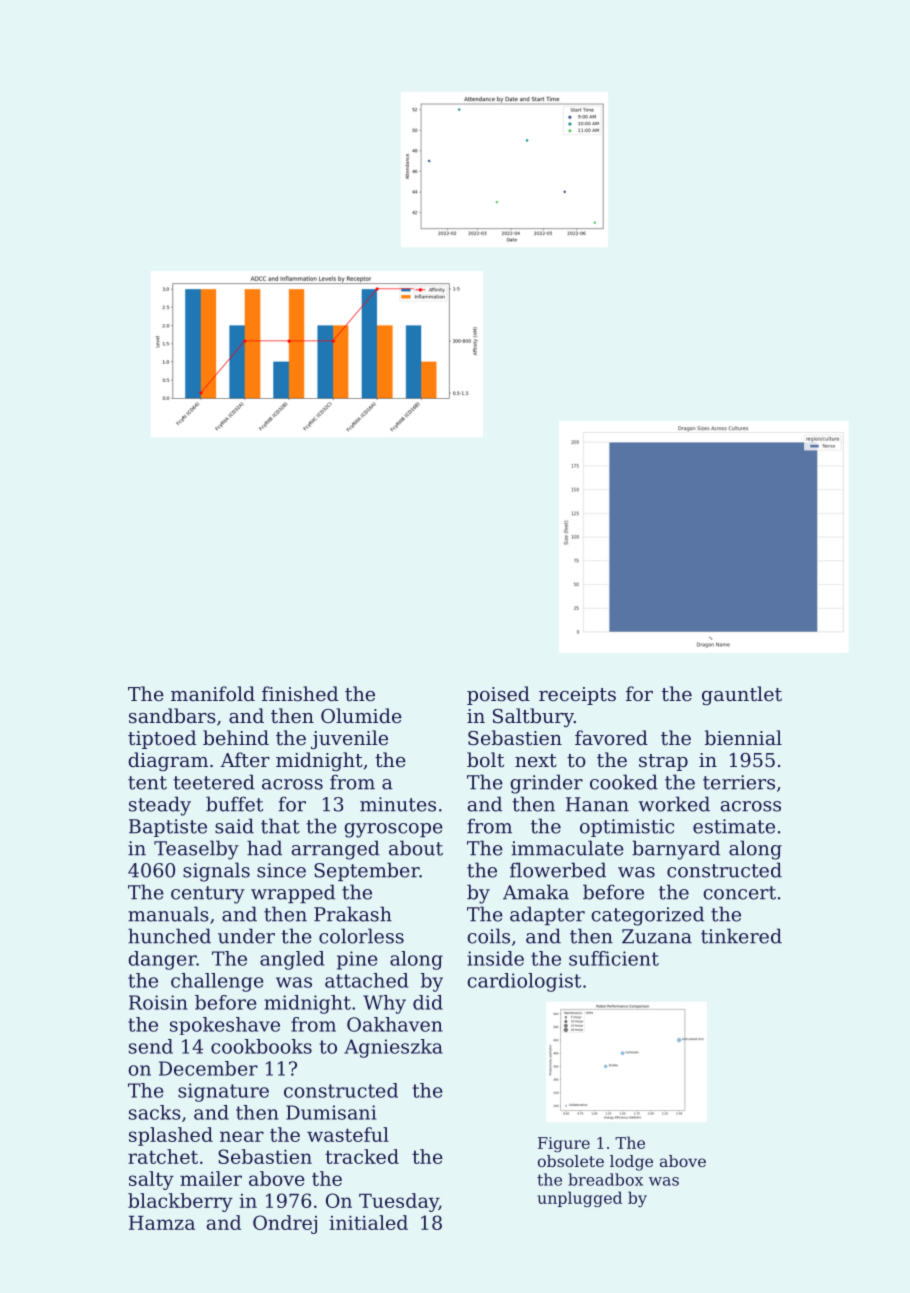 The image size is (910, 1293). I want to click on Hamza, so click(162, 1223).
